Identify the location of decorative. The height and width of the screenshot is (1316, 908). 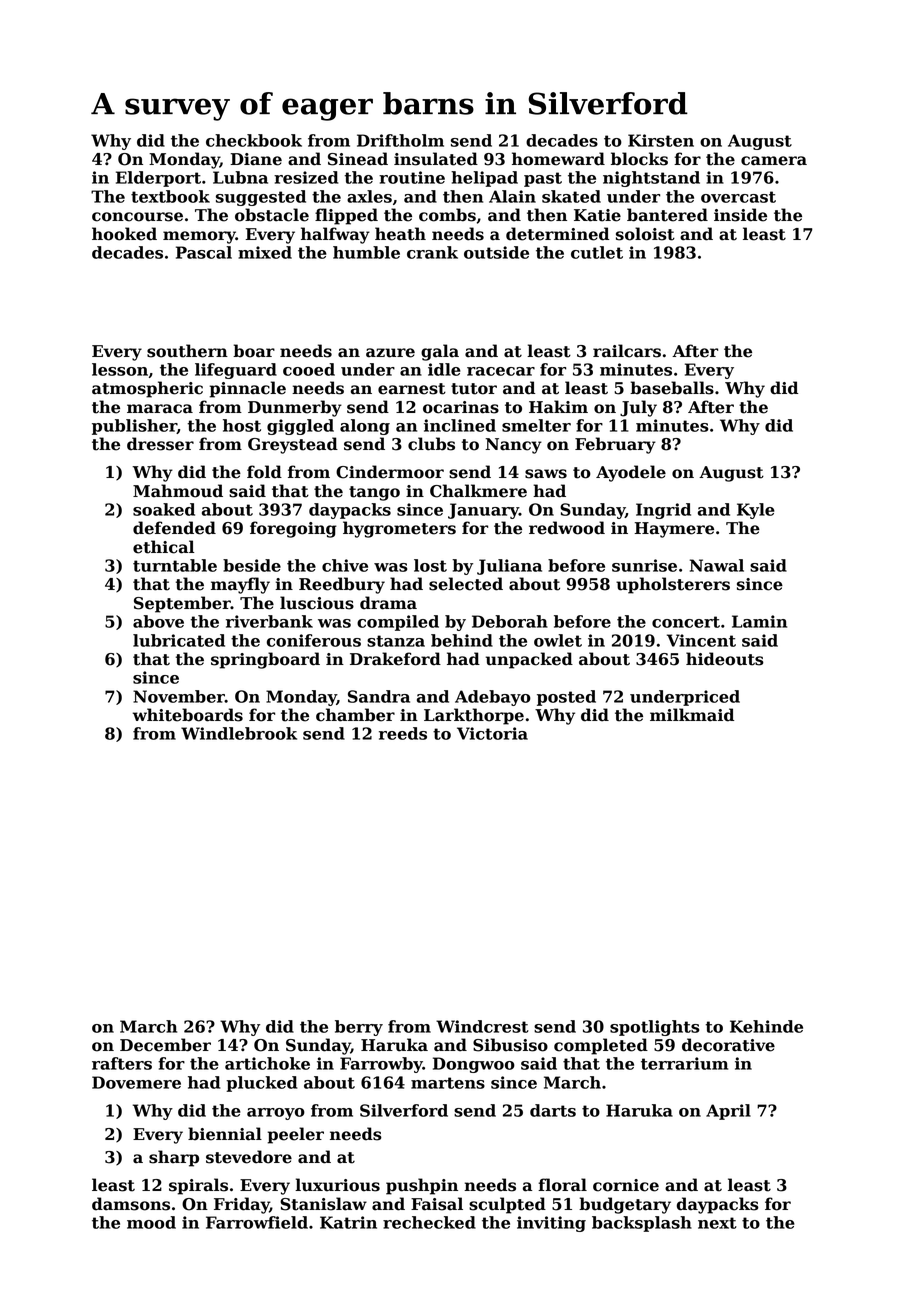
(728, 1045).
